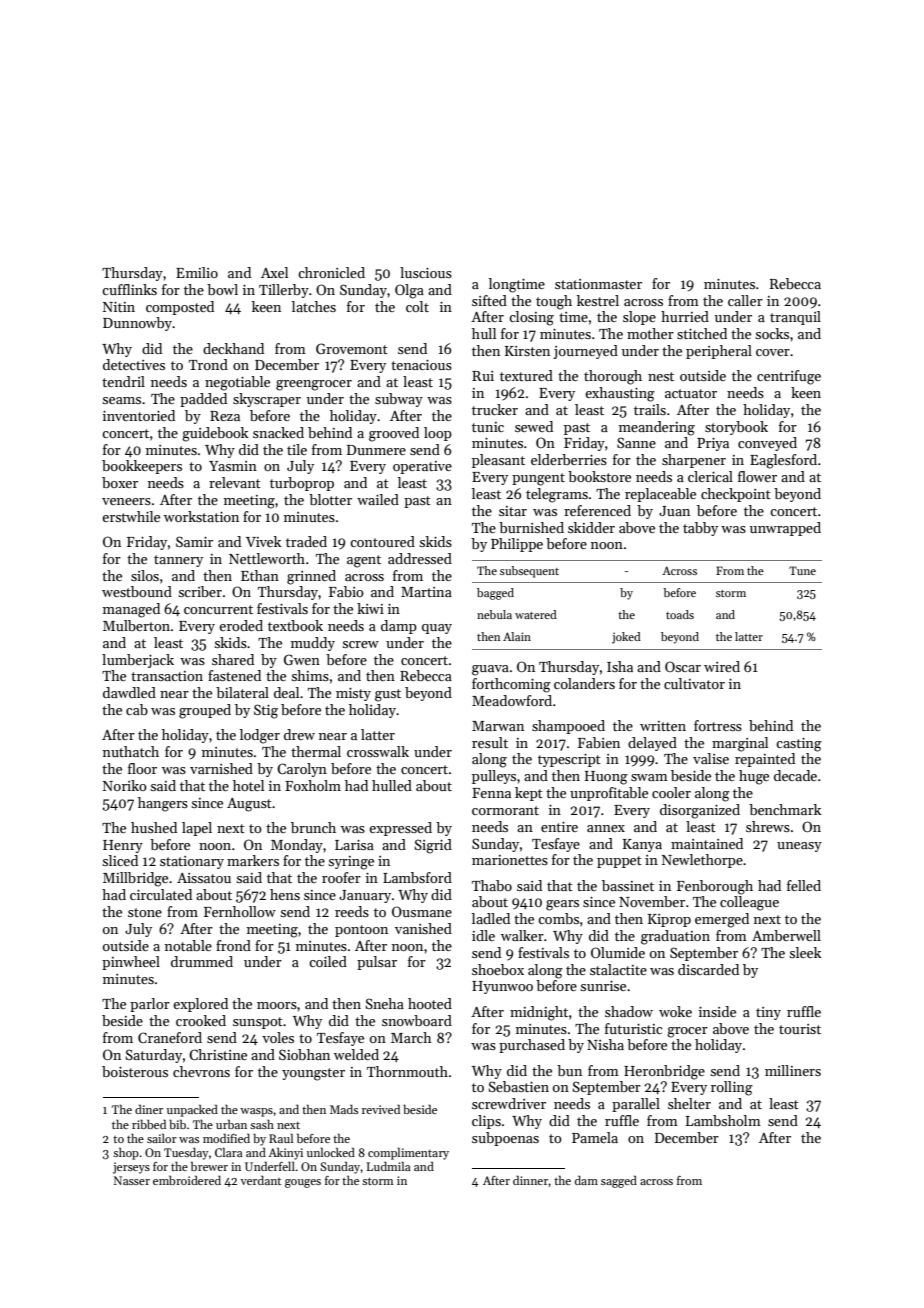 This page has width=924, height=1308. I want to click on bassinet, so click(628, 885).
